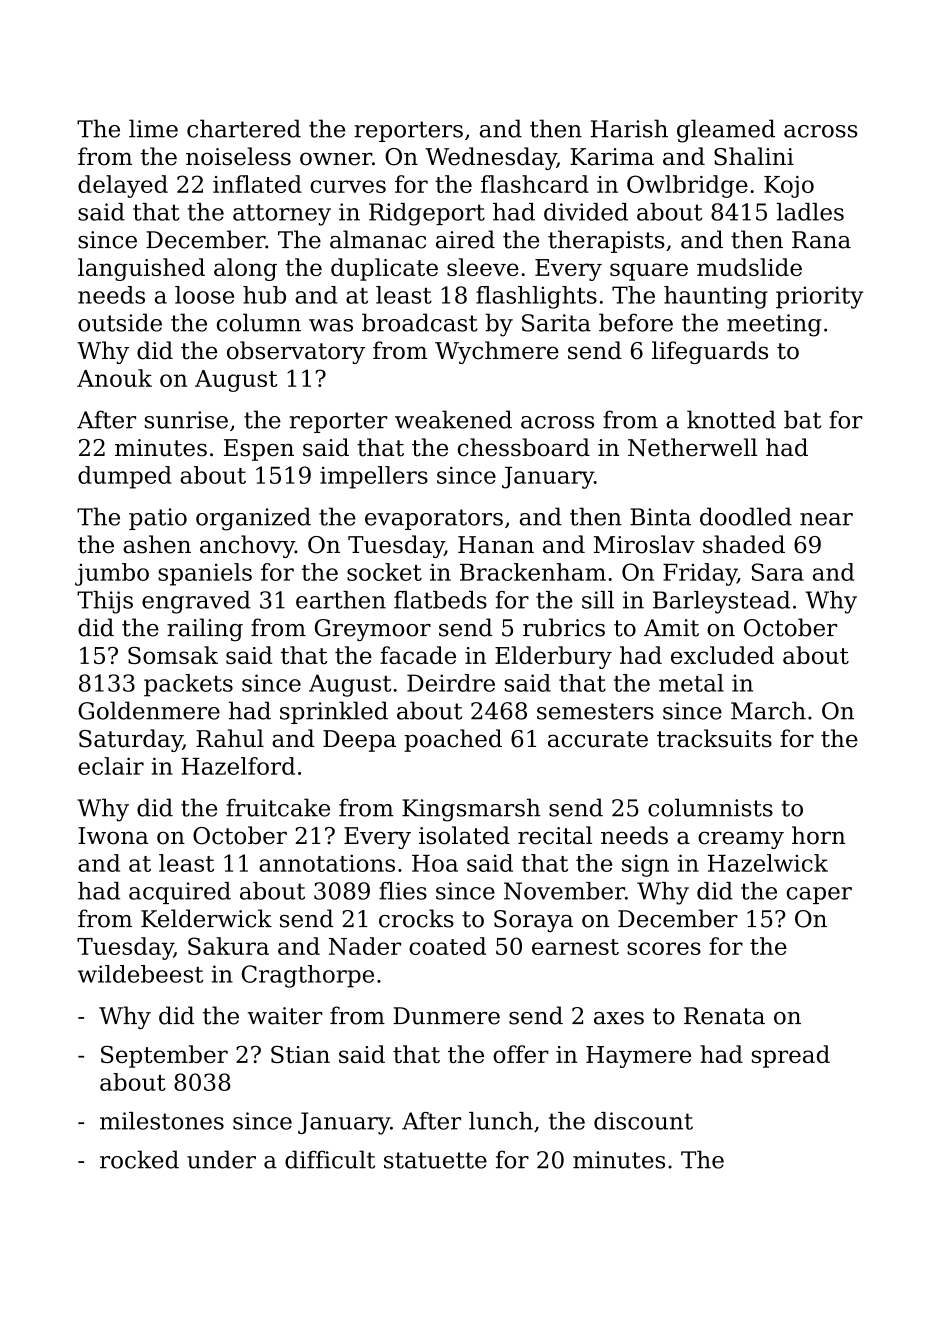 The height and width of the screenshot is (1336, 941). I want to click on Binta, so click(660, 517).
